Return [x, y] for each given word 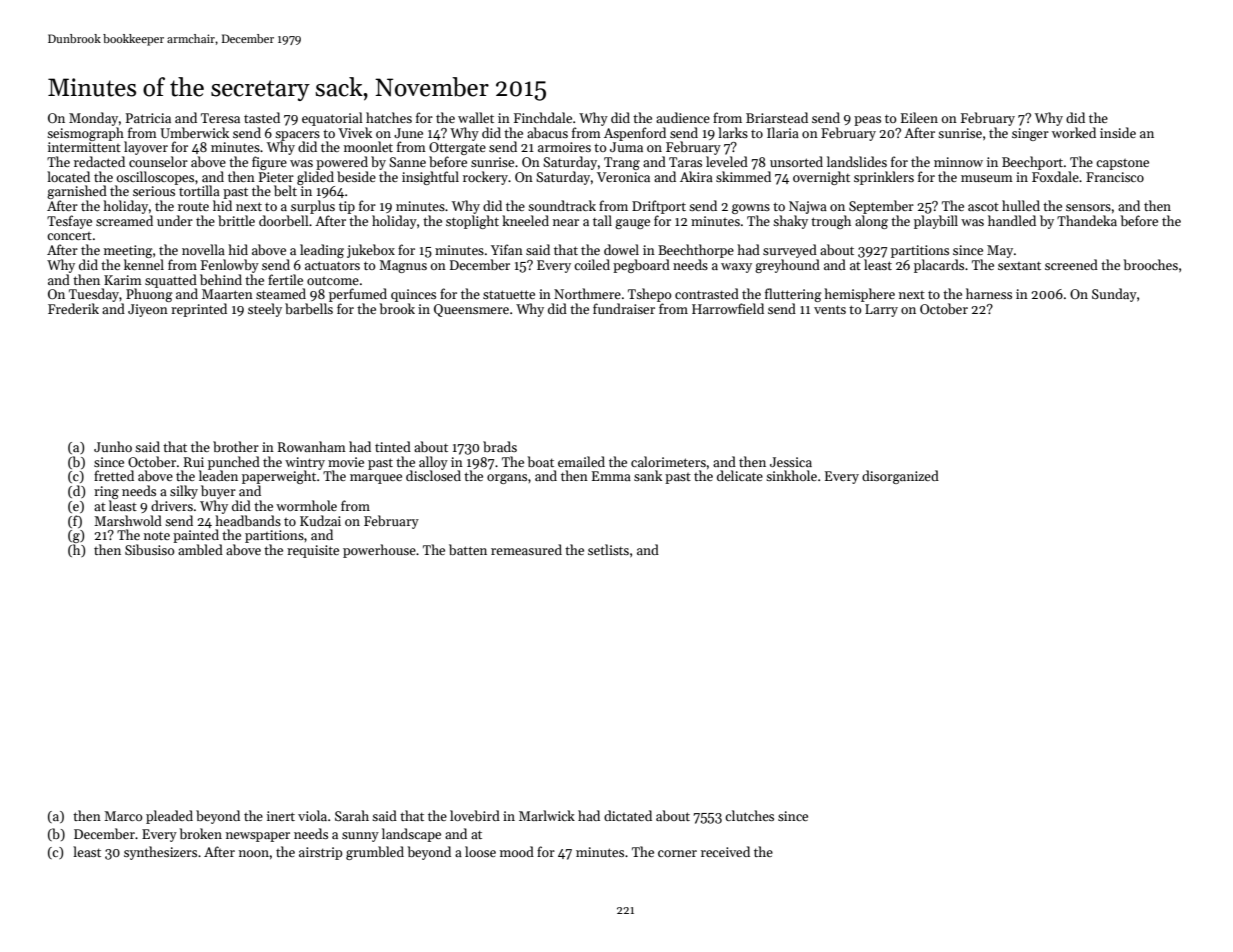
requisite [313, 551]
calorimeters [668, 461]
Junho [113, 446]
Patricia [148, 118]
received [725, 851]
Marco [123, 816]
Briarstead [777, 117]
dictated [628, 815]
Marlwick [547, 815]
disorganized [900, 477]
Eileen [919, 117]
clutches [749, 815]
